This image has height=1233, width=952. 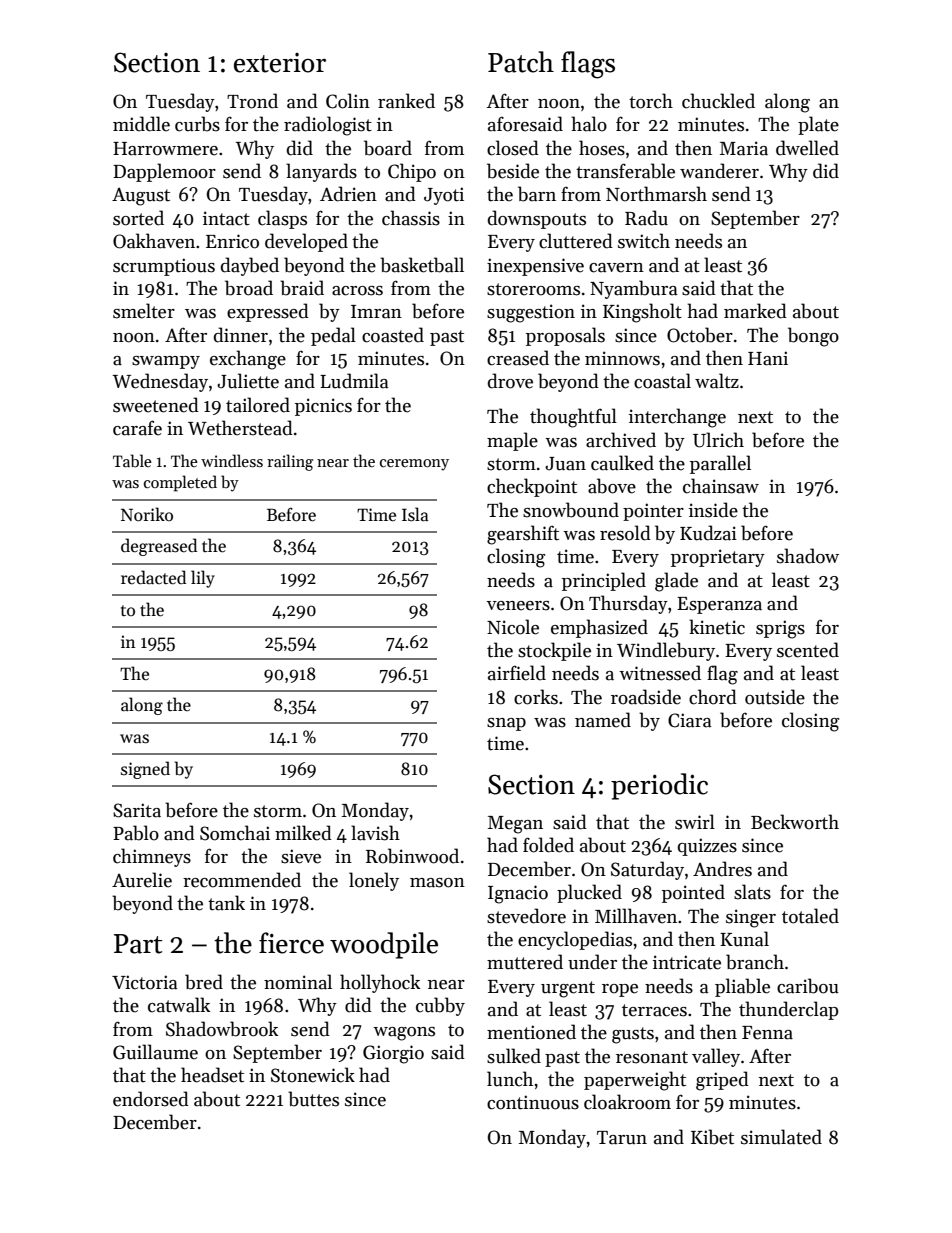 What do you see at coordinates (808, 650) in the image?
I see `scented` at bounding box center [808, 650].
